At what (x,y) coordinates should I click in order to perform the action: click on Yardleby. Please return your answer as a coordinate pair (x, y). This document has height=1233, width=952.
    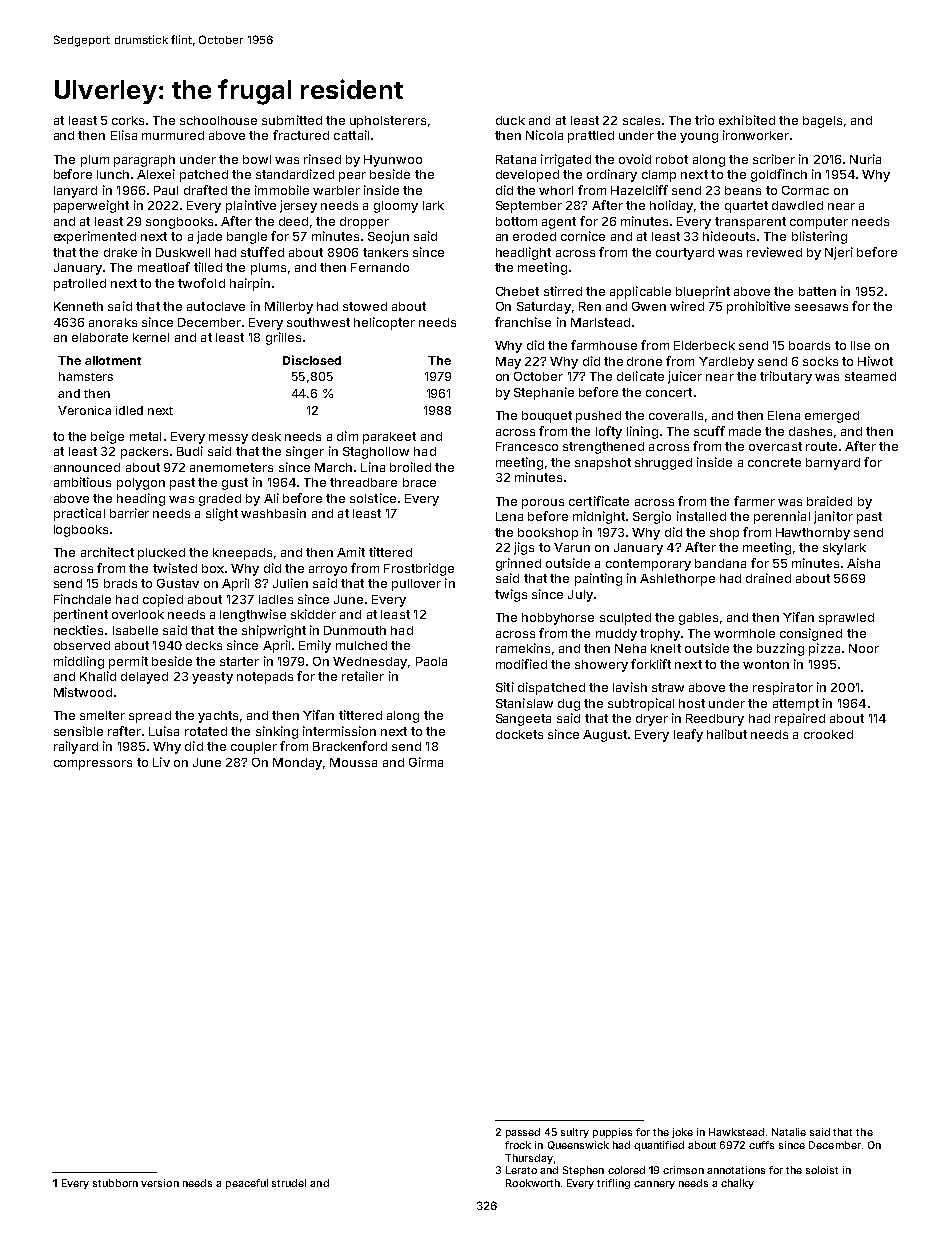
    Looking at the image, I should click on (726, 363).
